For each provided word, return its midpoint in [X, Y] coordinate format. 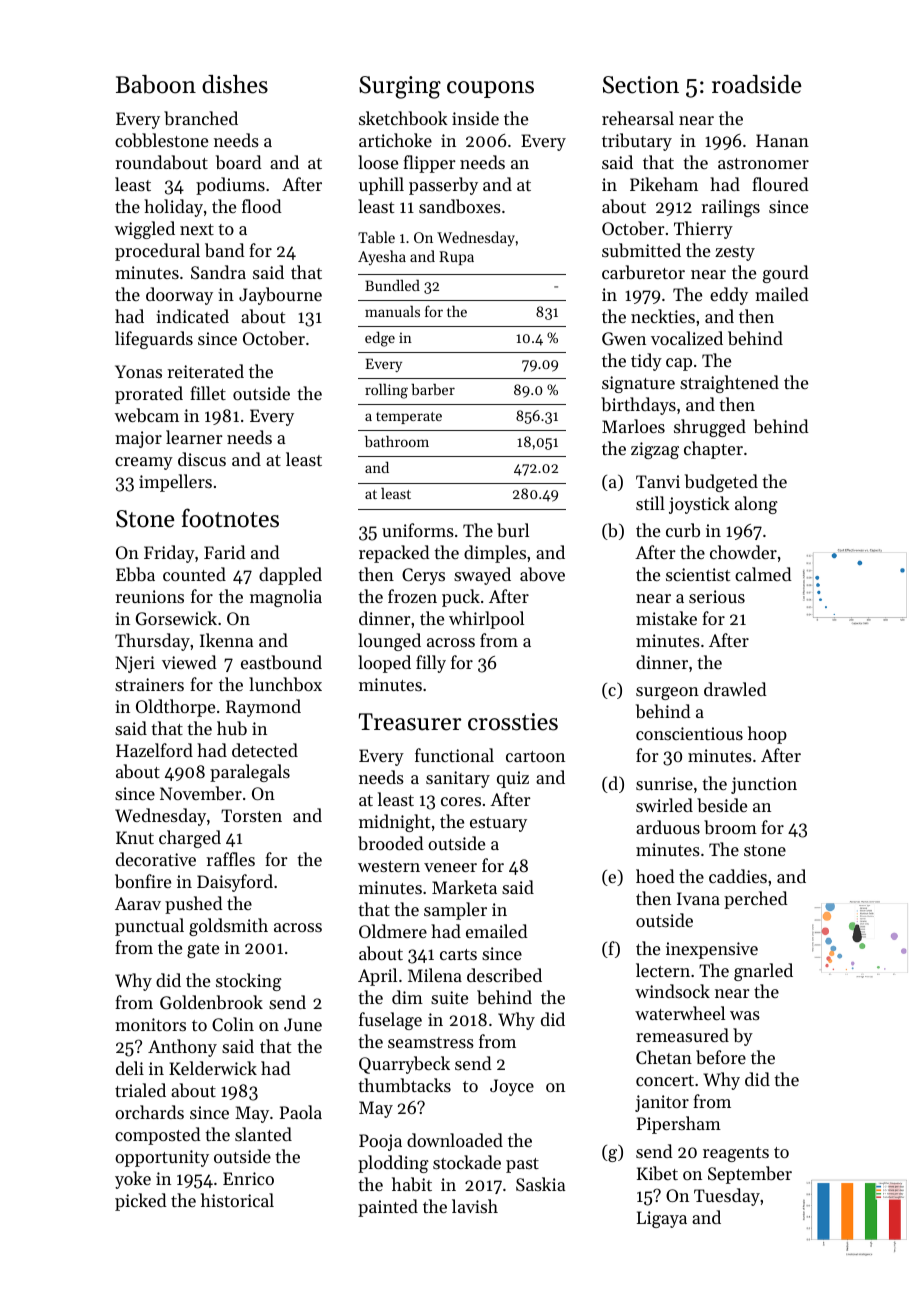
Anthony [182, 1048]
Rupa [456, 258]
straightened [729, 384]
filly [431, 664]
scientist [698, 574]
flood [262, 206]
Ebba [135, 574]
